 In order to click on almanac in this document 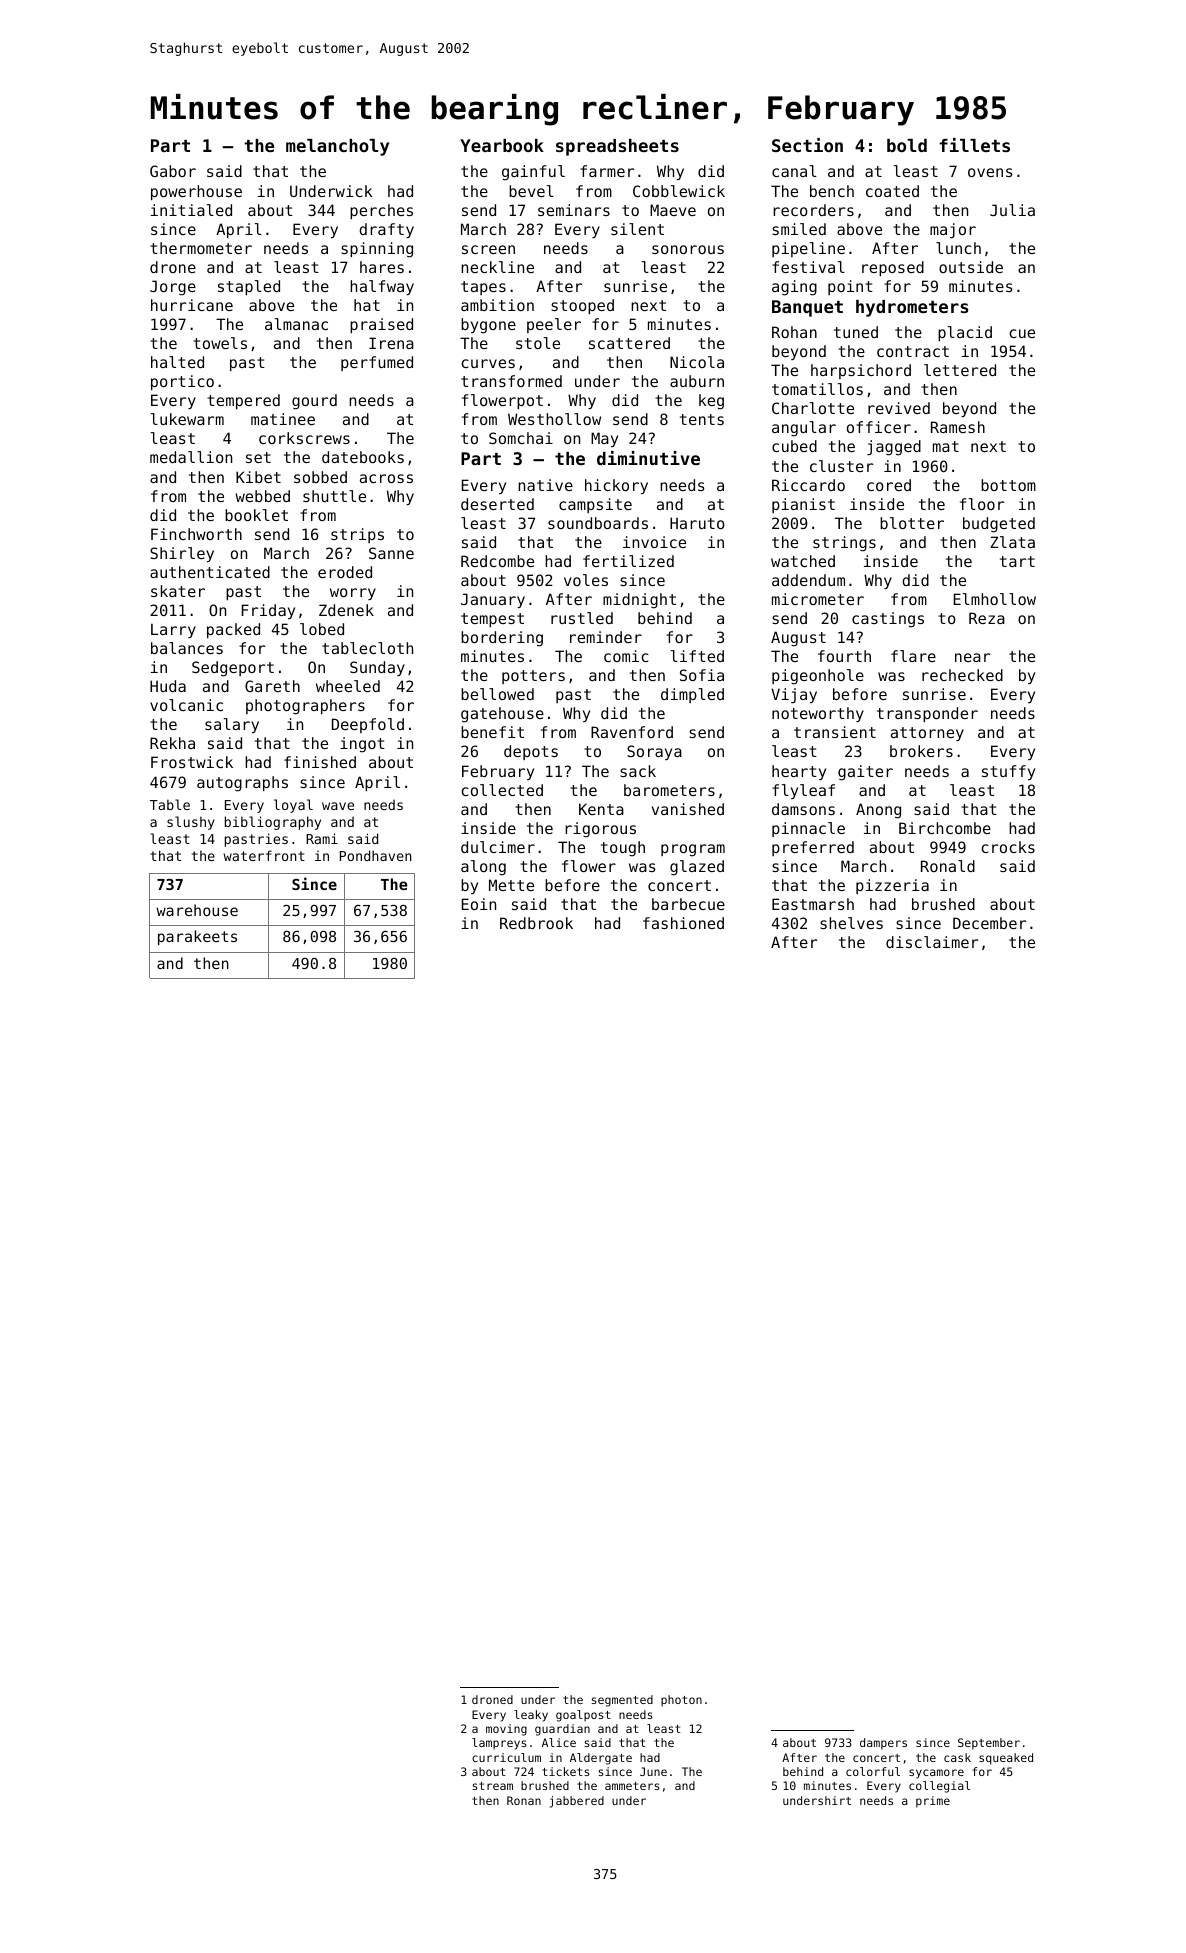, I will do `click(296, 324)`.
